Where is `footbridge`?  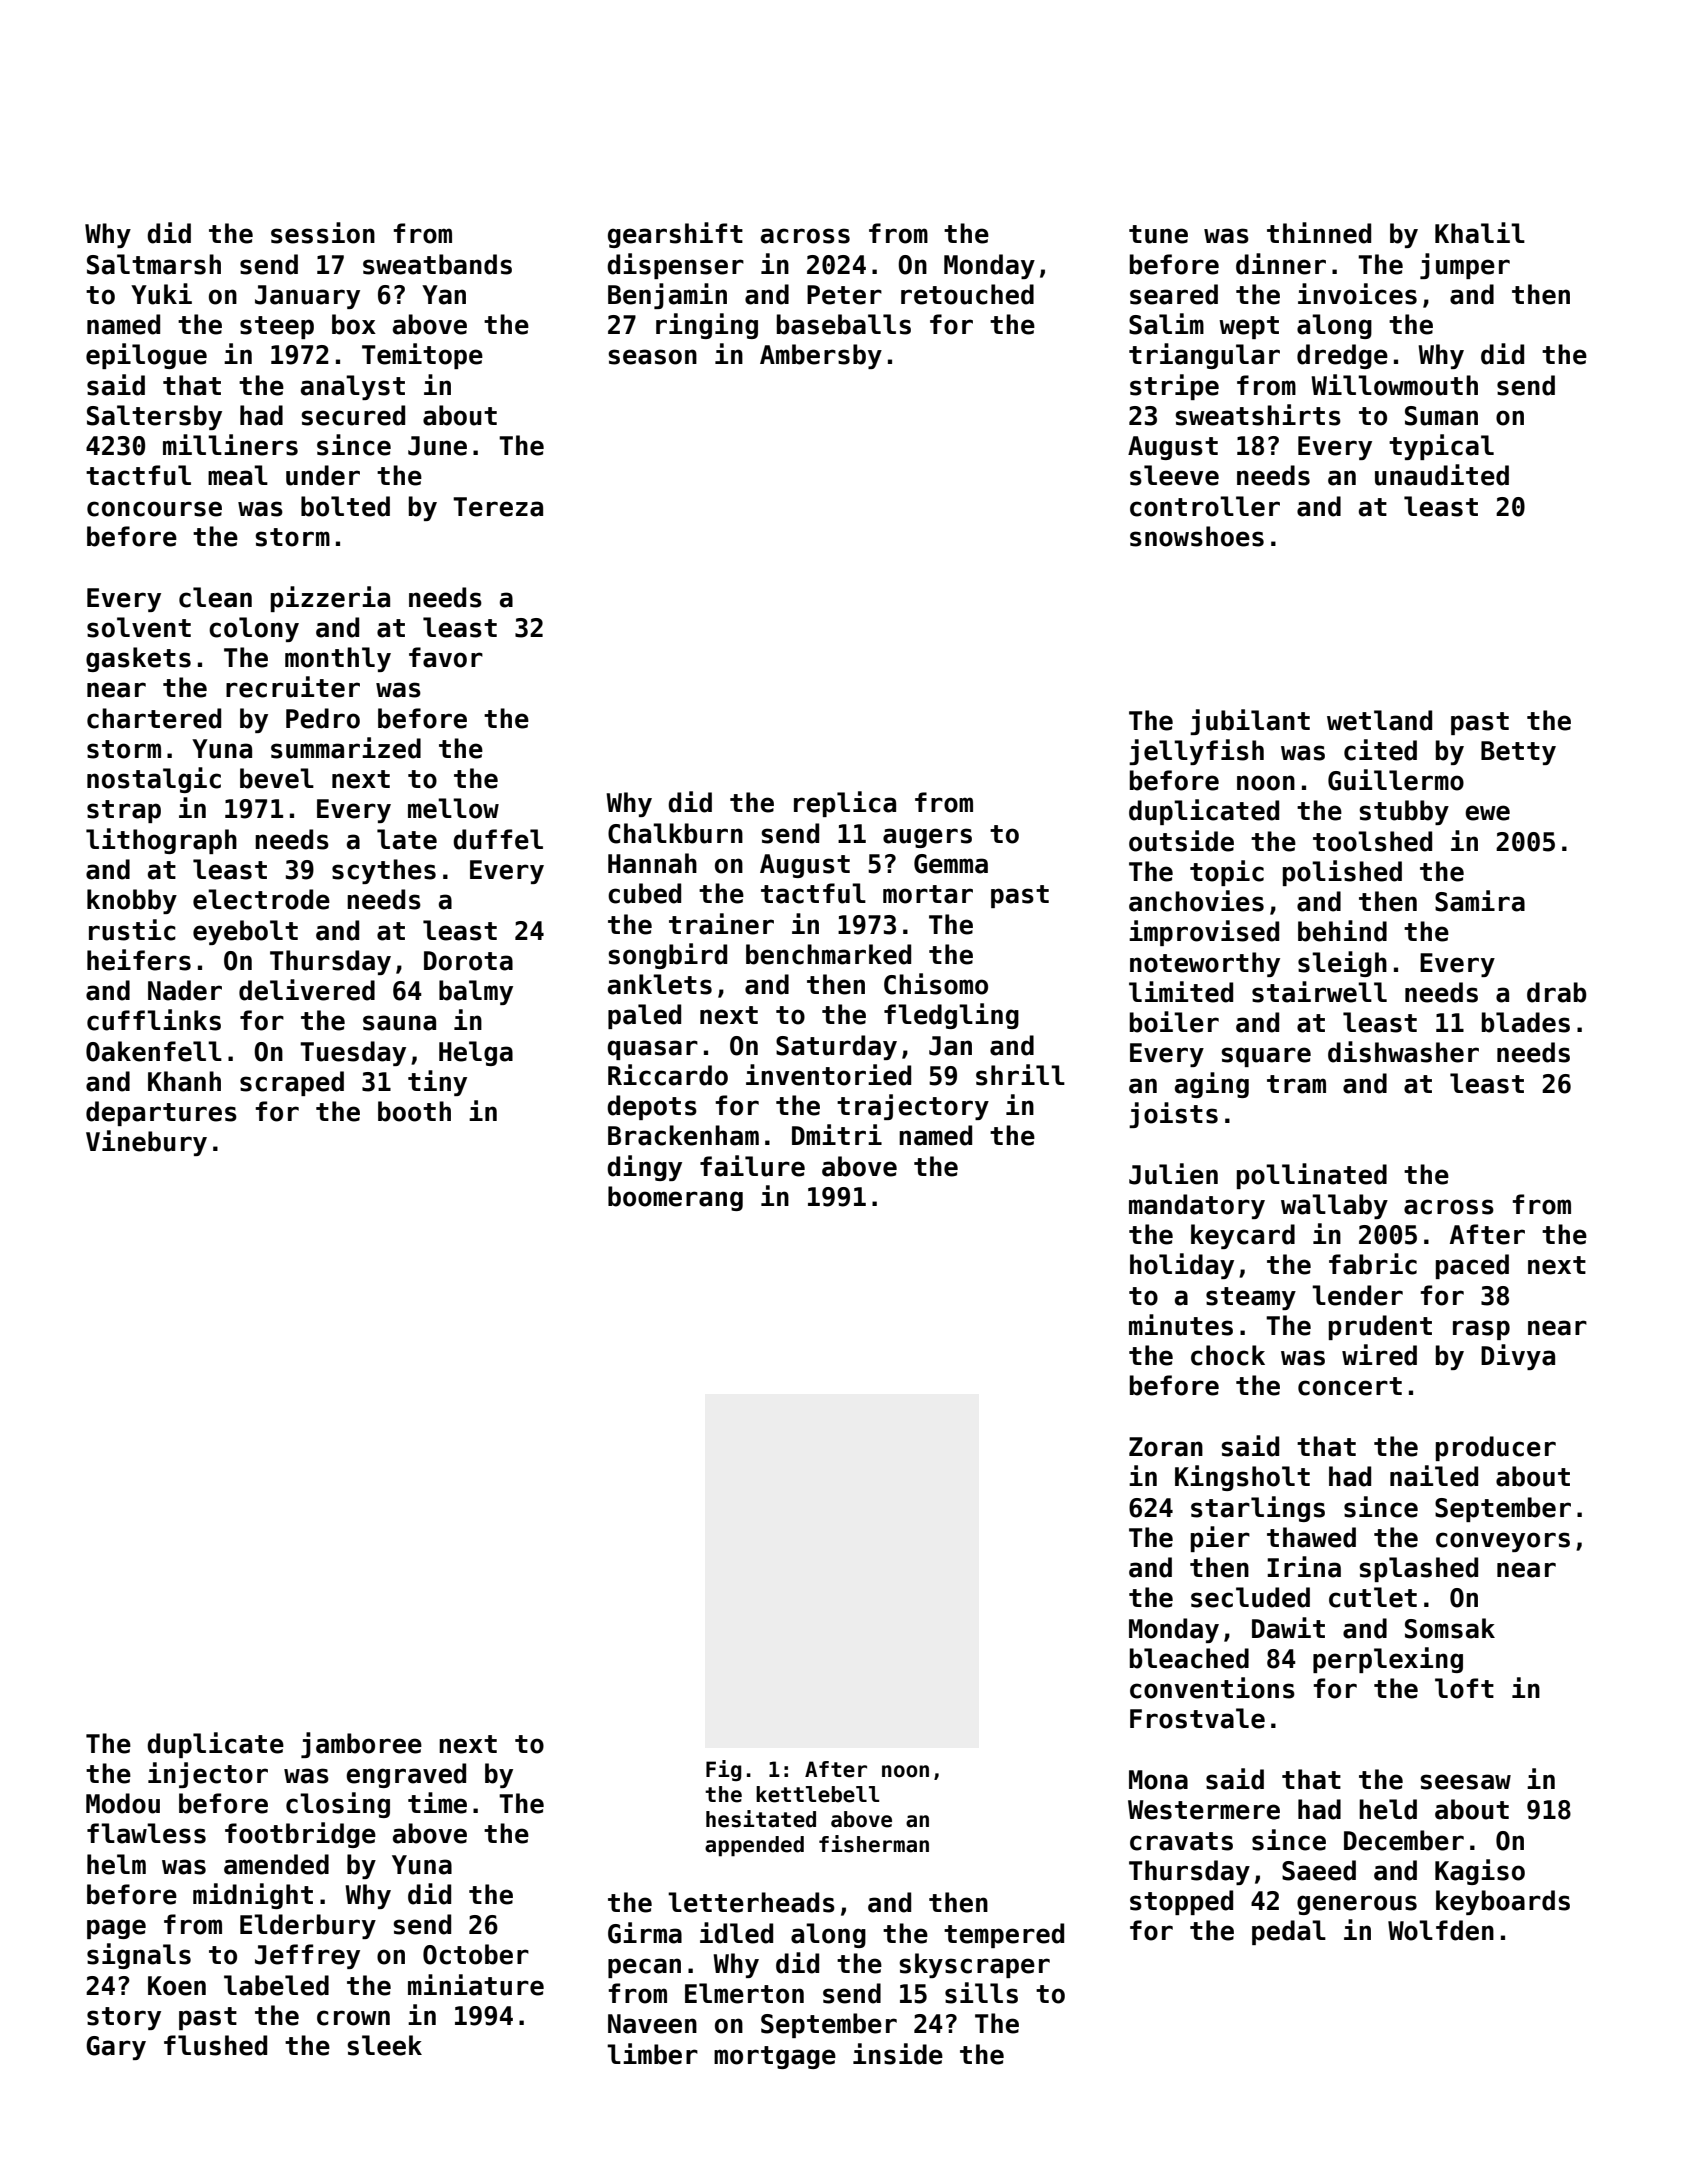
footbridge is located at coordinates (300, 1835).
